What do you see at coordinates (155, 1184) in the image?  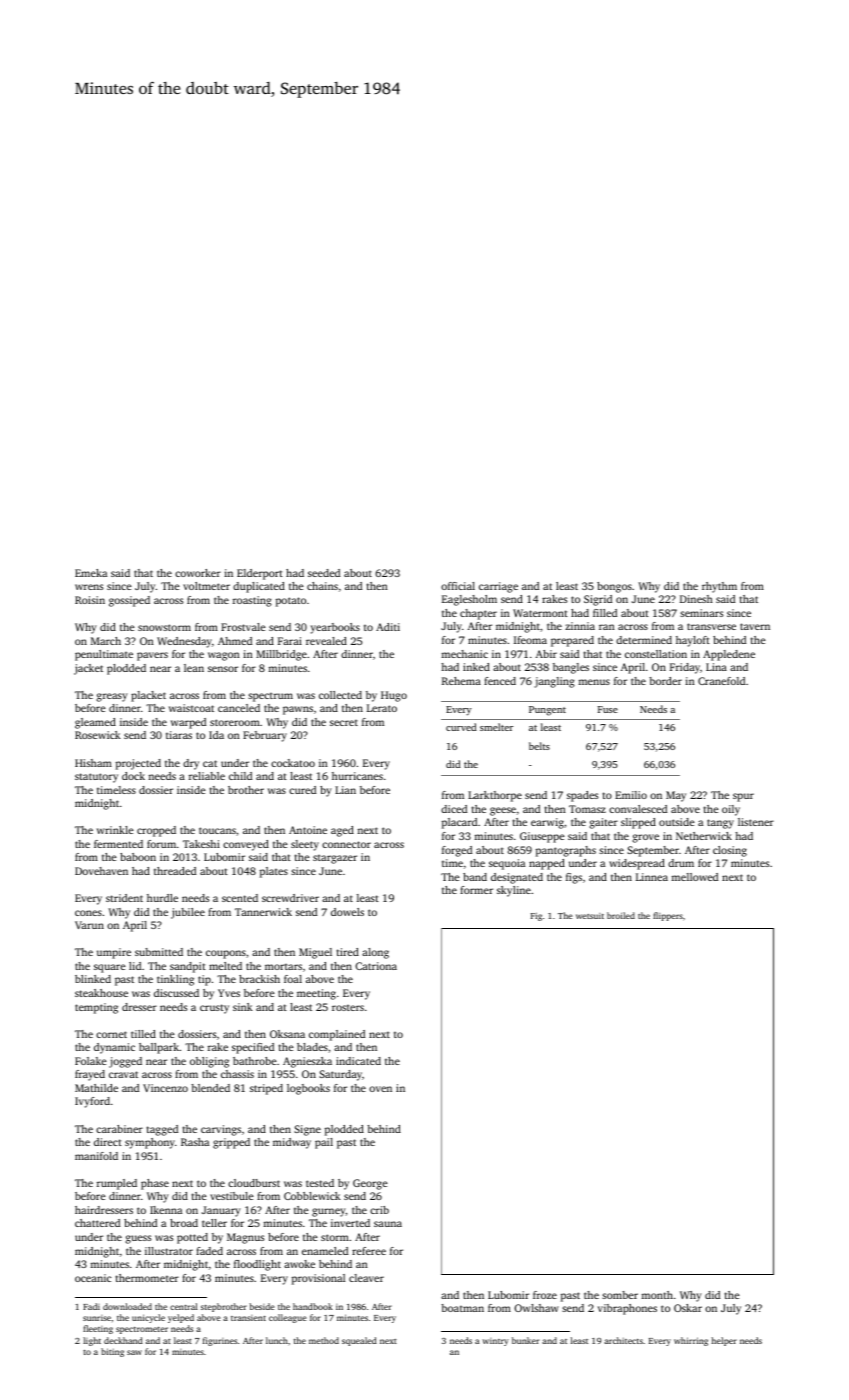 I see `phase` at bounding box center [155, 1184].
